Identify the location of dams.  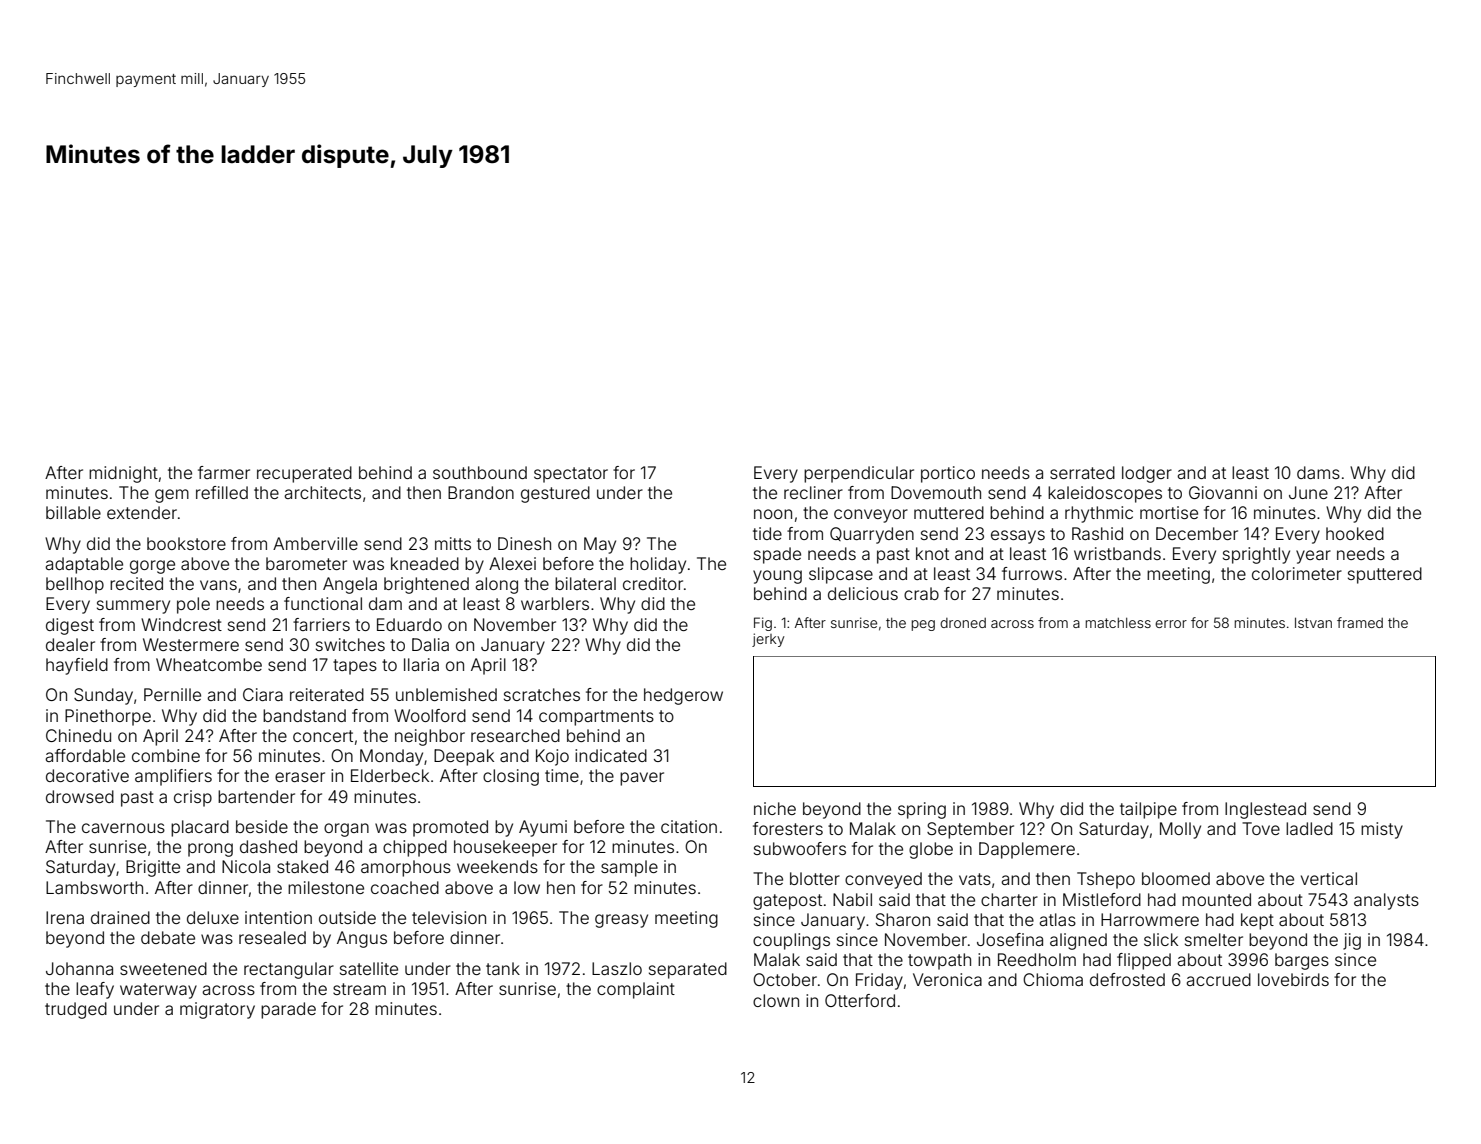
(1318, 472).
